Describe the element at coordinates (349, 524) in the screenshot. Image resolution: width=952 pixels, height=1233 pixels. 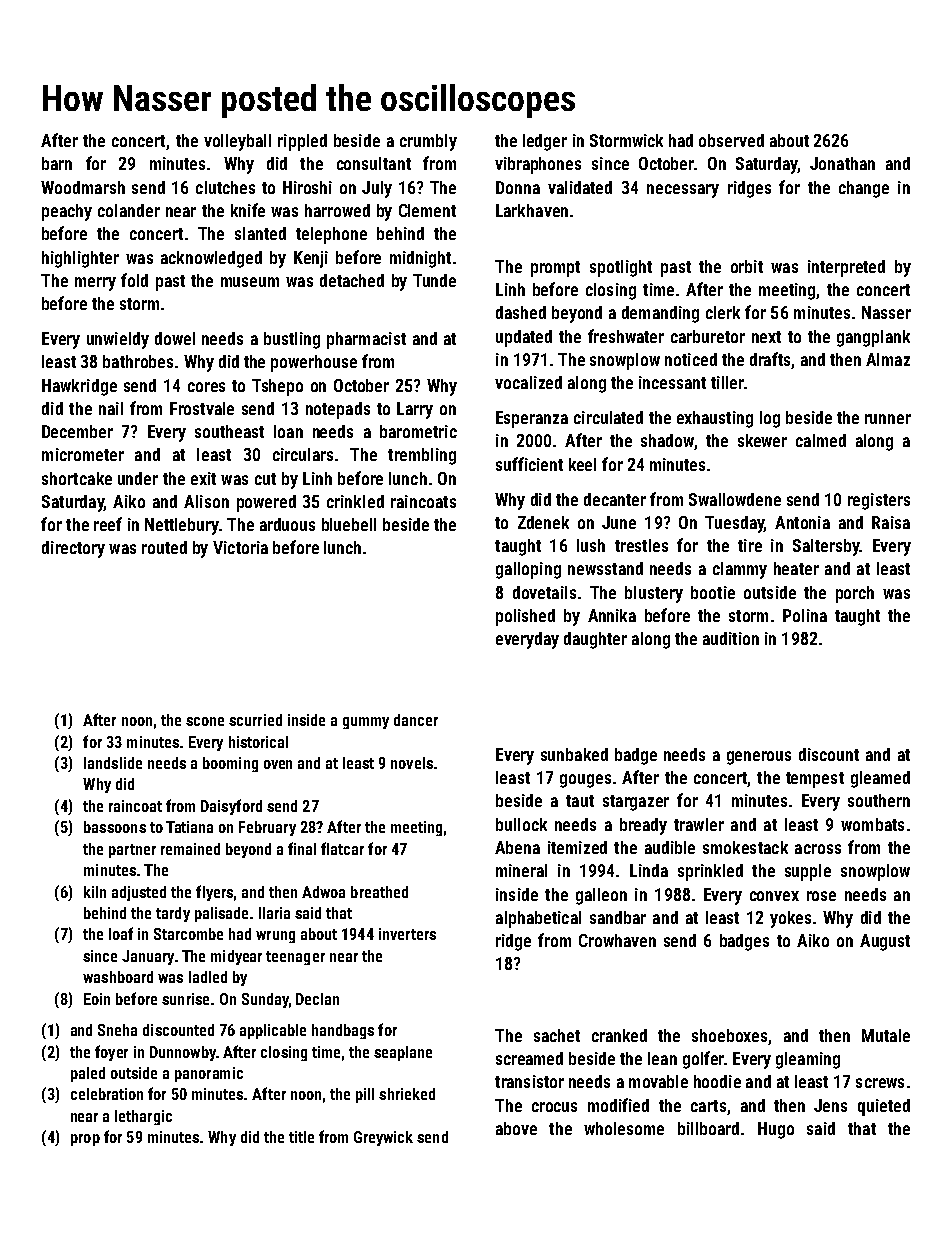
I see `bluebell` at that location.
